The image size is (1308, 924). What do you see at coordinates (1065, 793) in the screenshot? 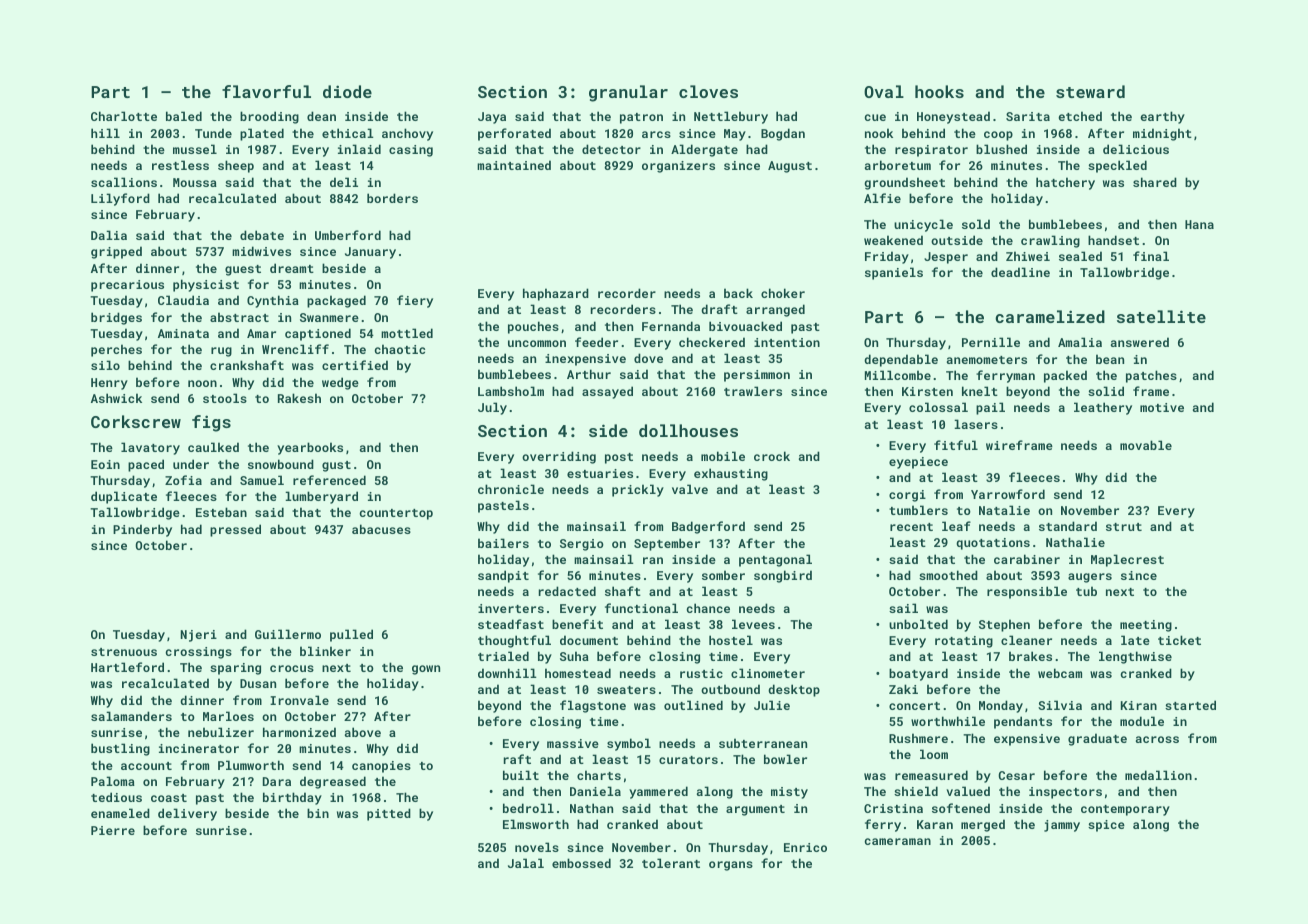
I see `inspectors` at bounding box center [1065, 793].
